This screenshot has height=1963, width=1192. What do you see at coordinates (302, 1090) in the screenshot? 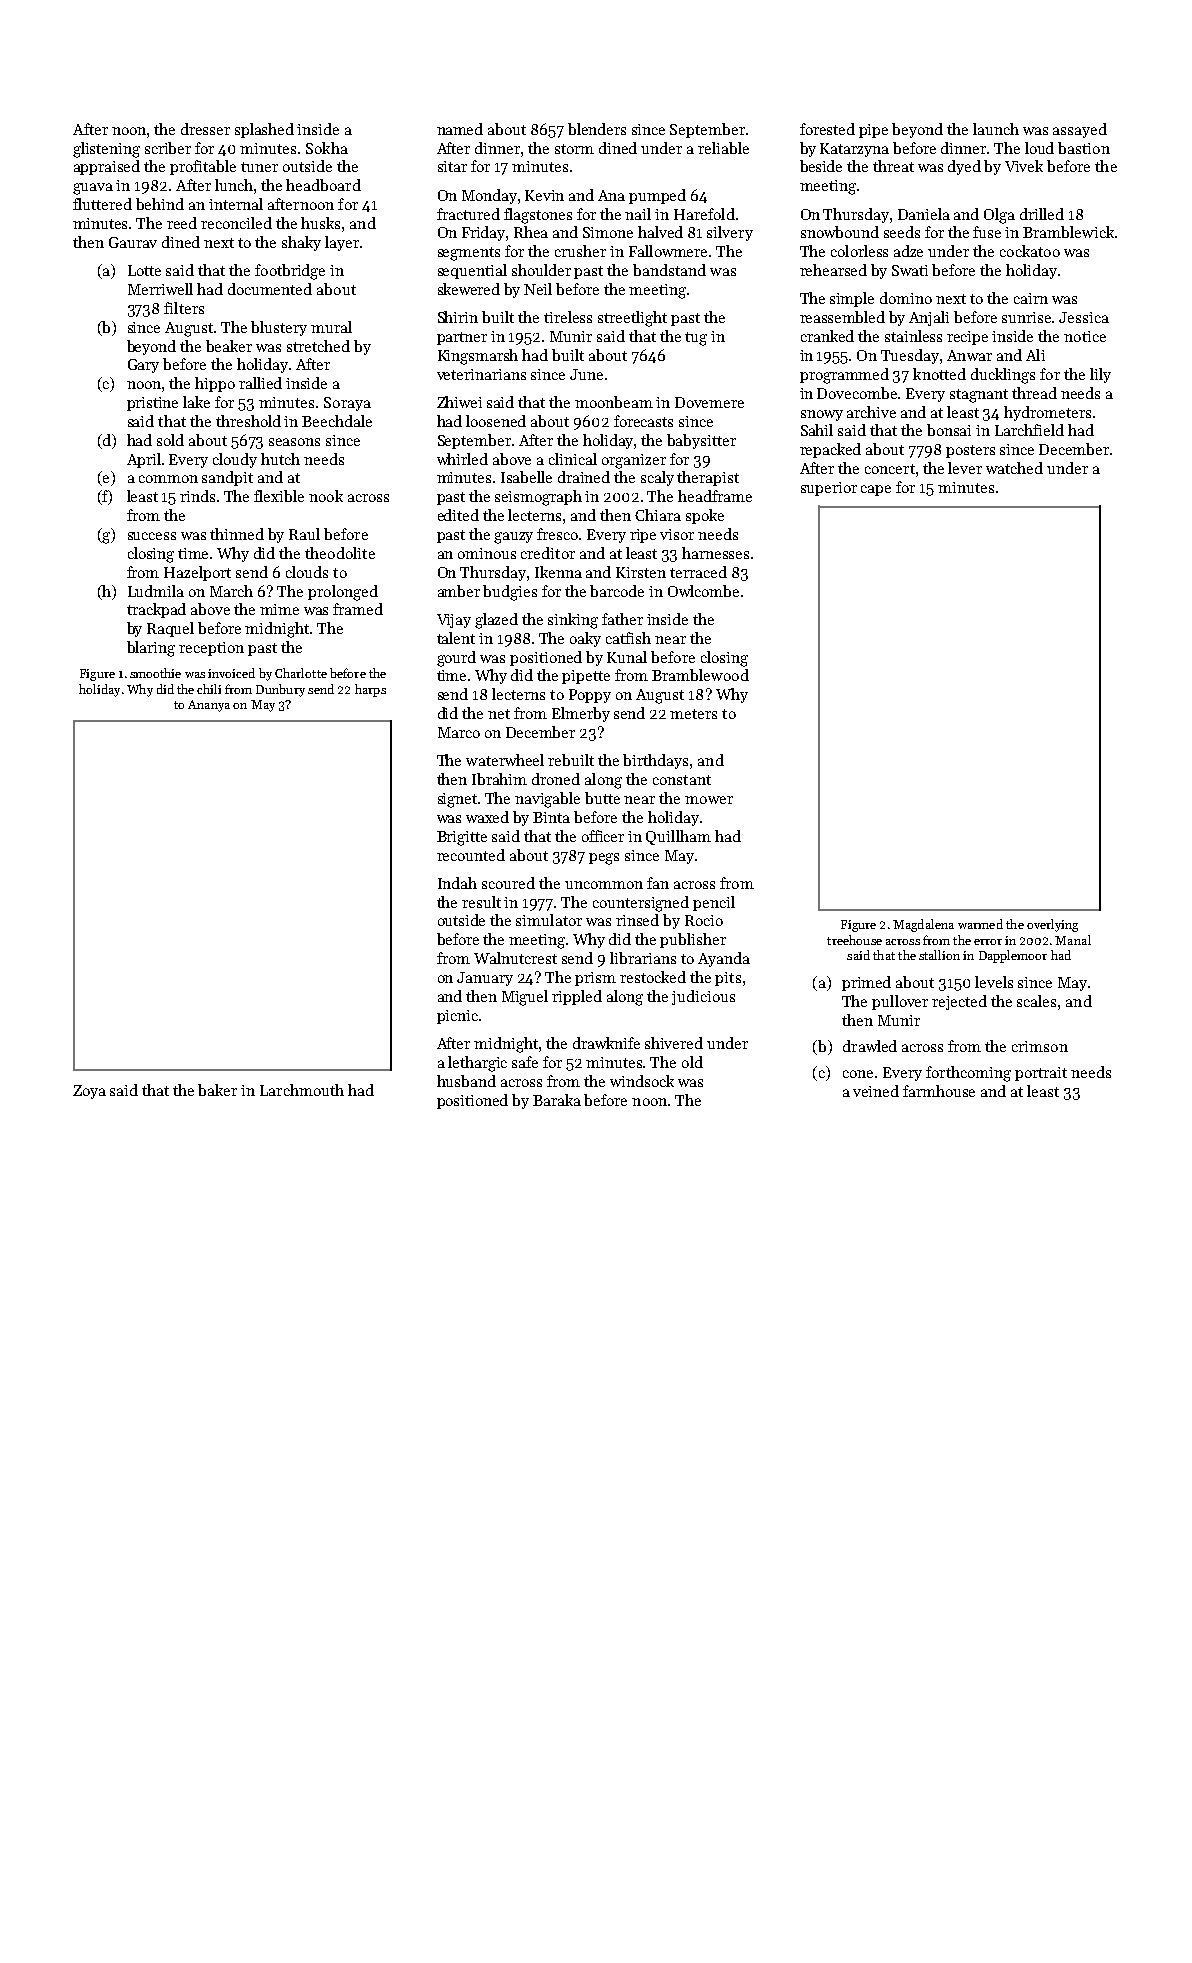
I see `Larchmouth` at bounding box center [302, 1090].
